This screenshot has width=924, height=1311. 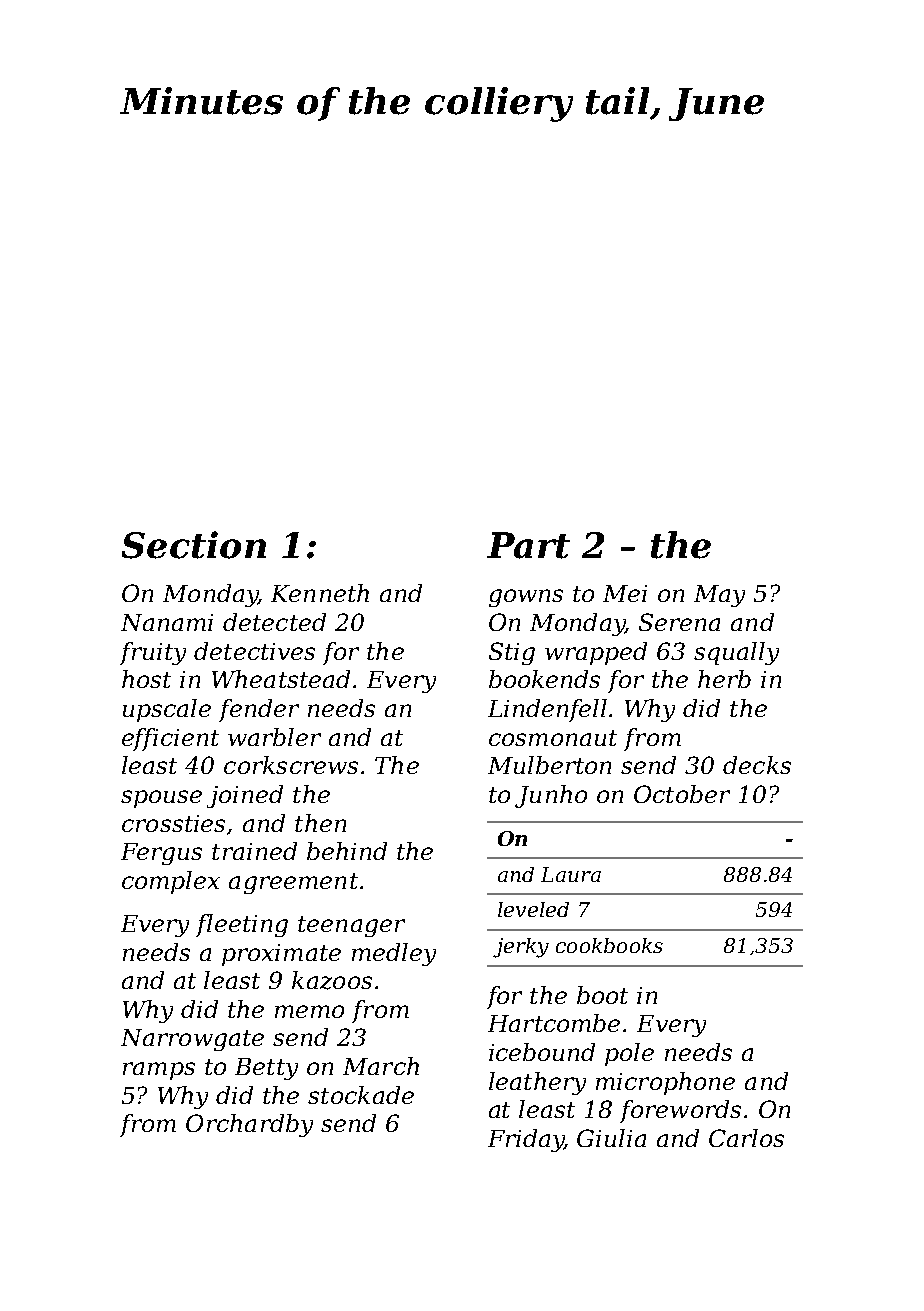 I want to click on cookbooks, so click(x=609, y=945).
